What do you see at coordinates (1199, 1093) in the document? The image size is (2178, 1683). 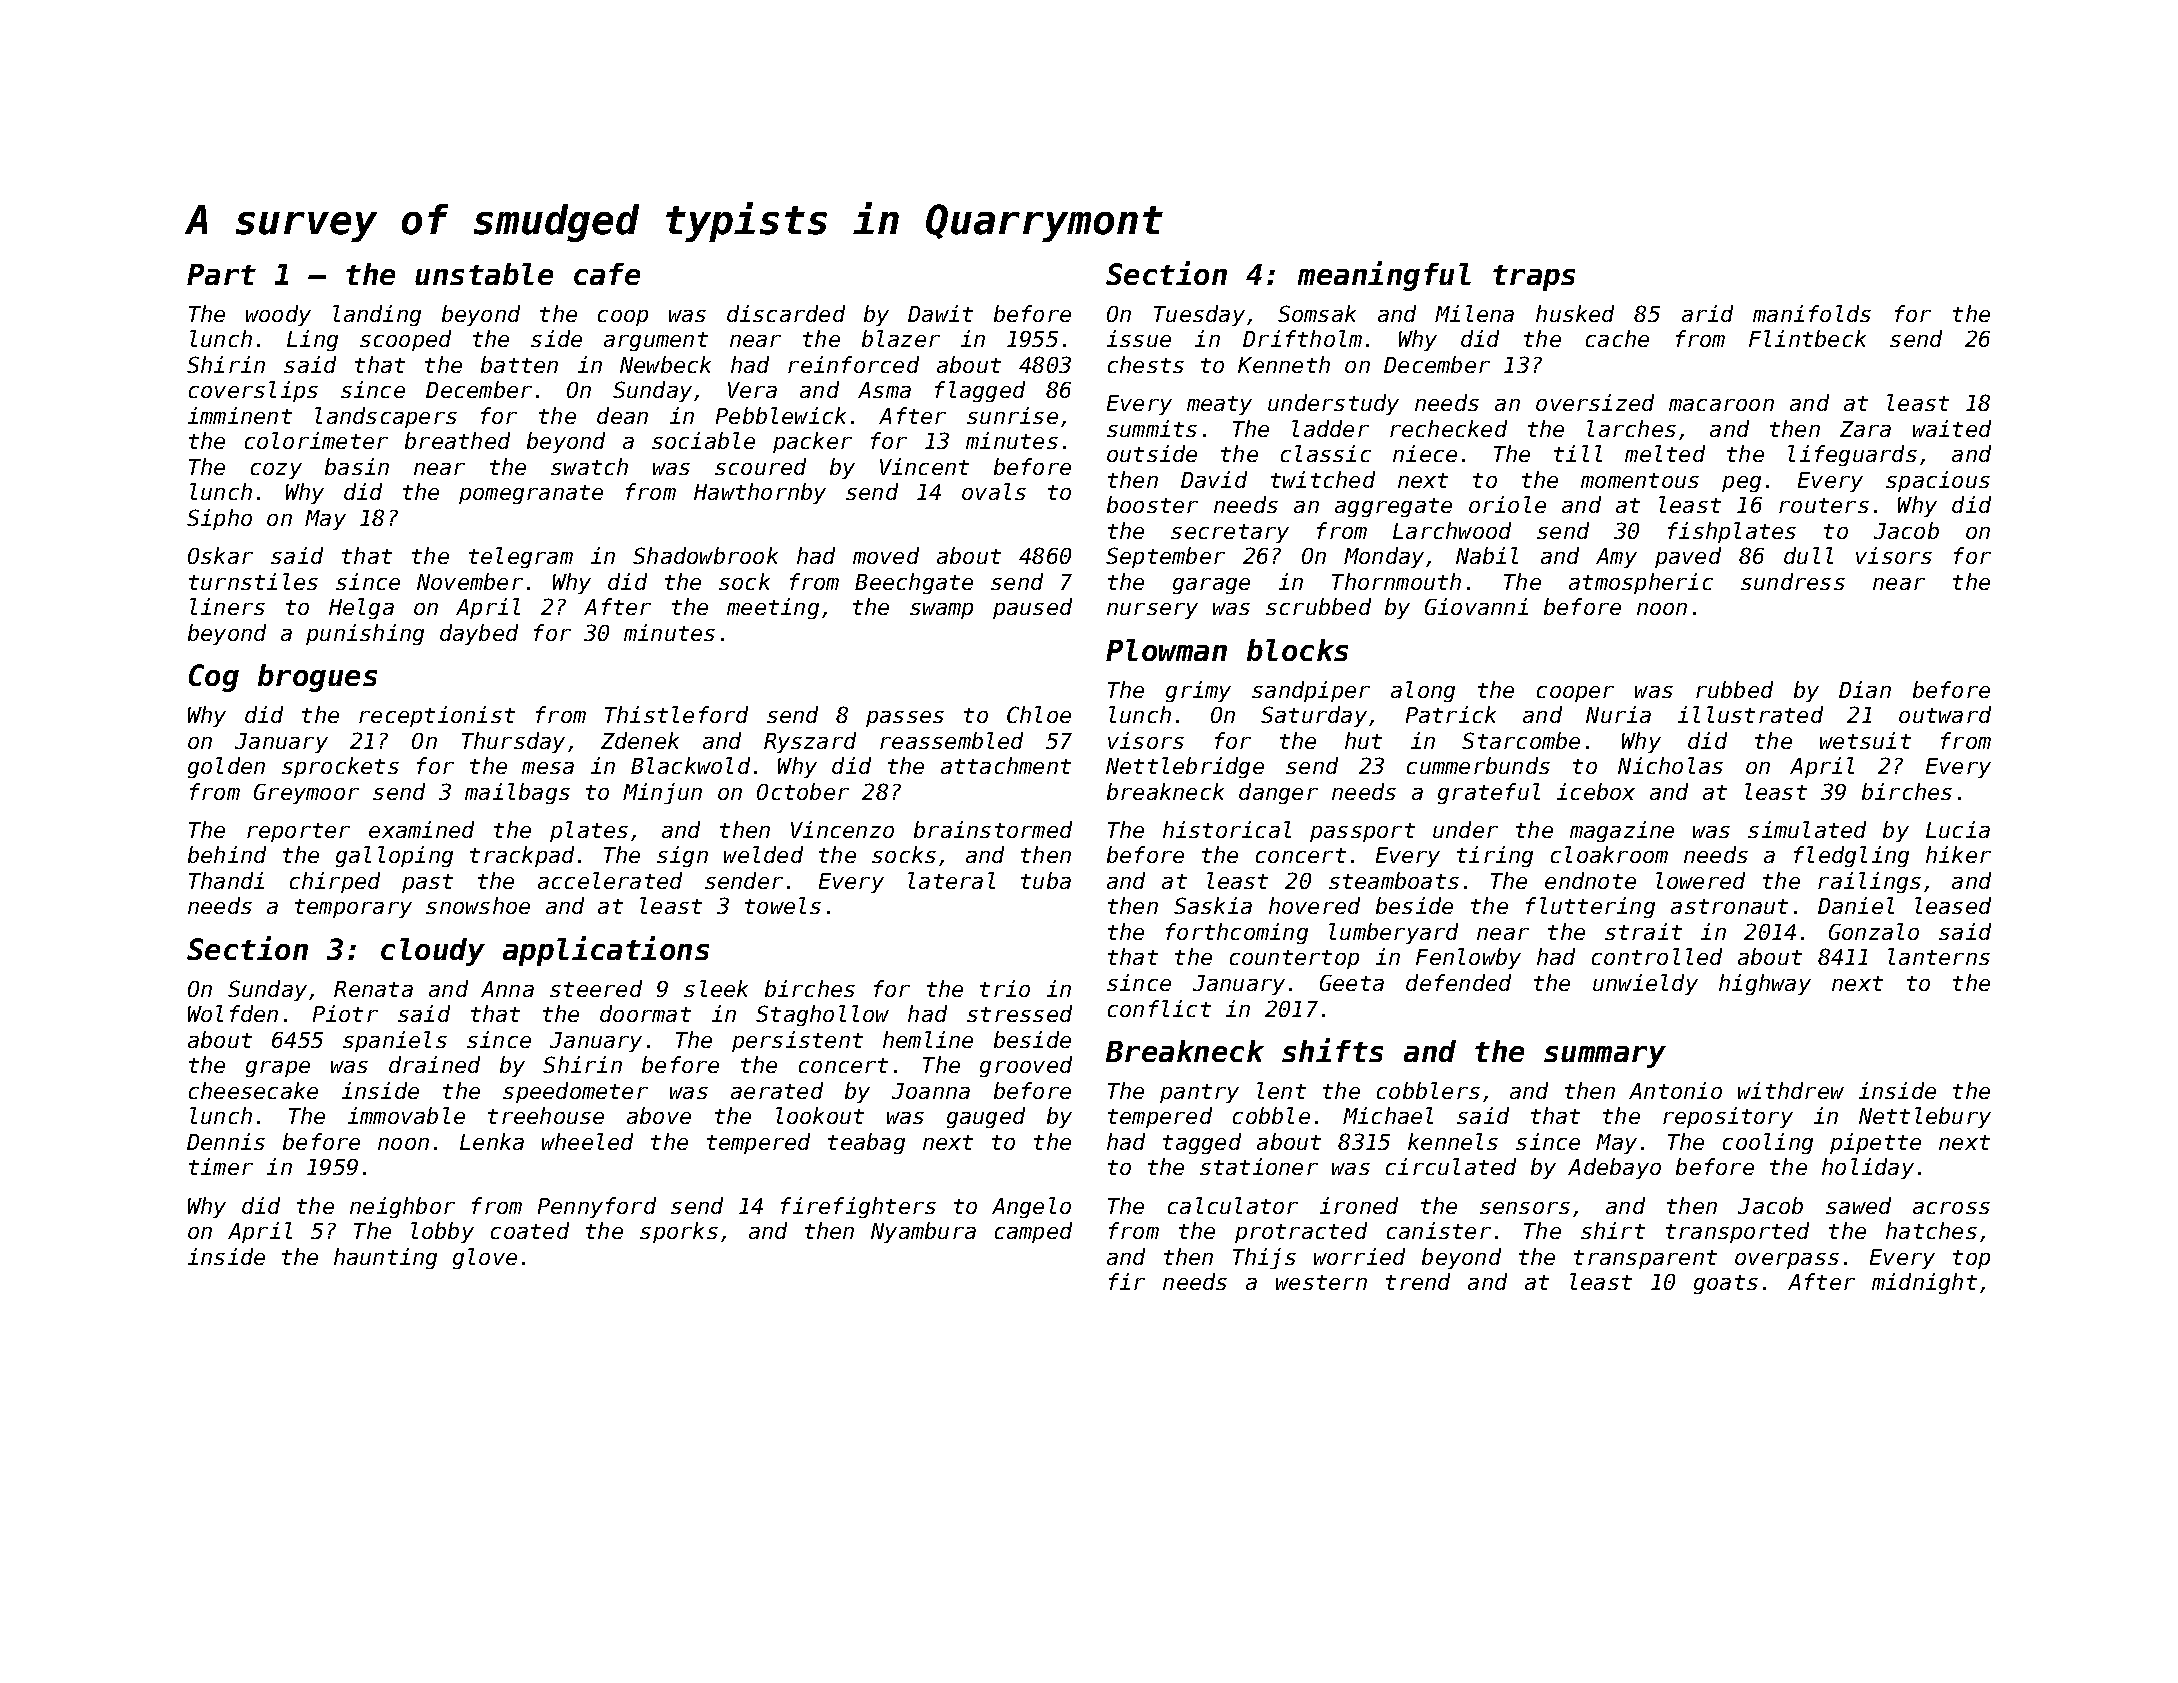 I see `pantry` at bounding box center [1199, 1093].
